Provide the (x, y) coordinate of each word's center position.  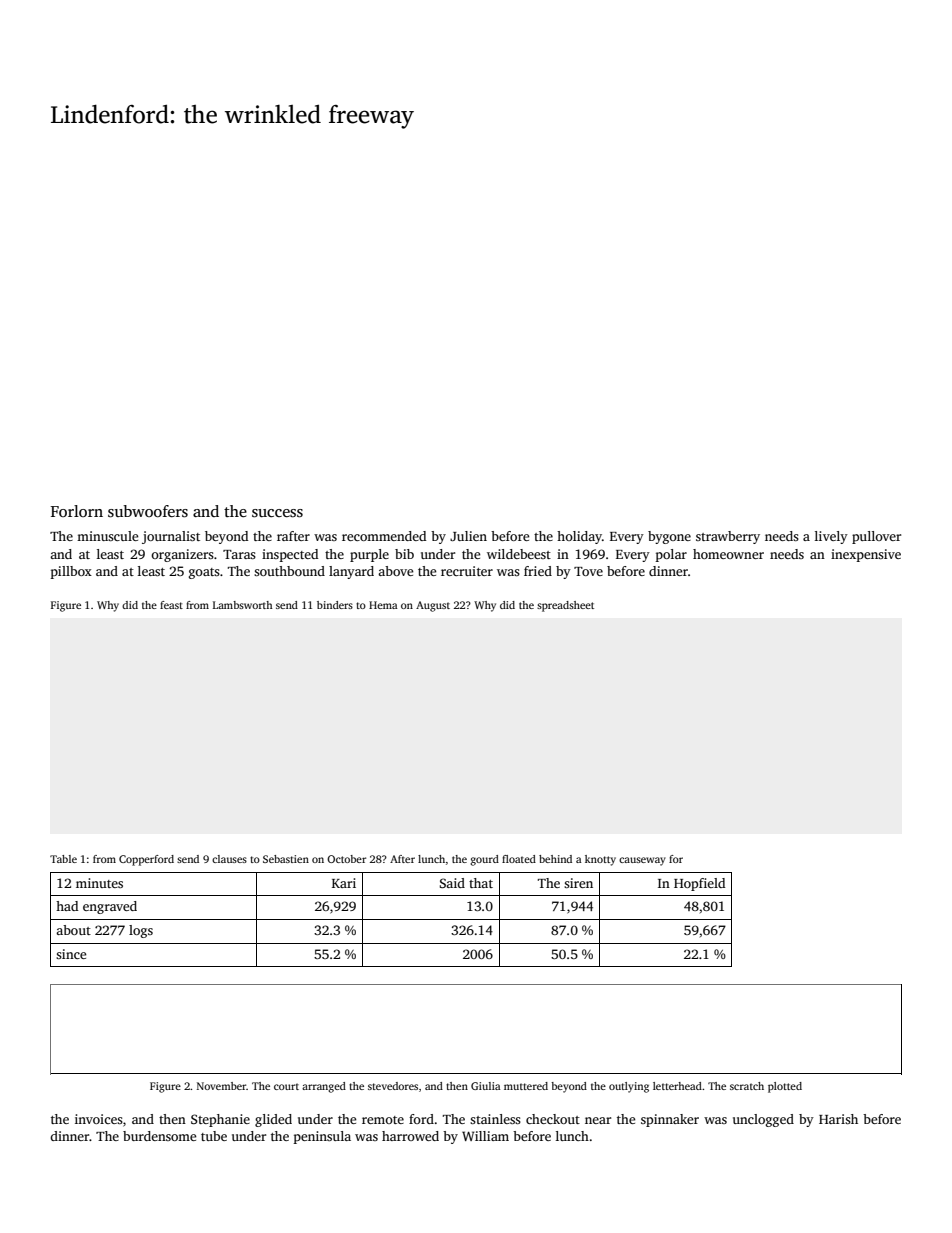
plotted (785, 1087)
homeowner (728, 554)
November (222, 1086)
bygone (669, 537)
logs (141, 931)
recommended (384, 536)
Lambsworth (243, 605)
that (481, 883)
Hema (383, 605)
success (277, 513)
